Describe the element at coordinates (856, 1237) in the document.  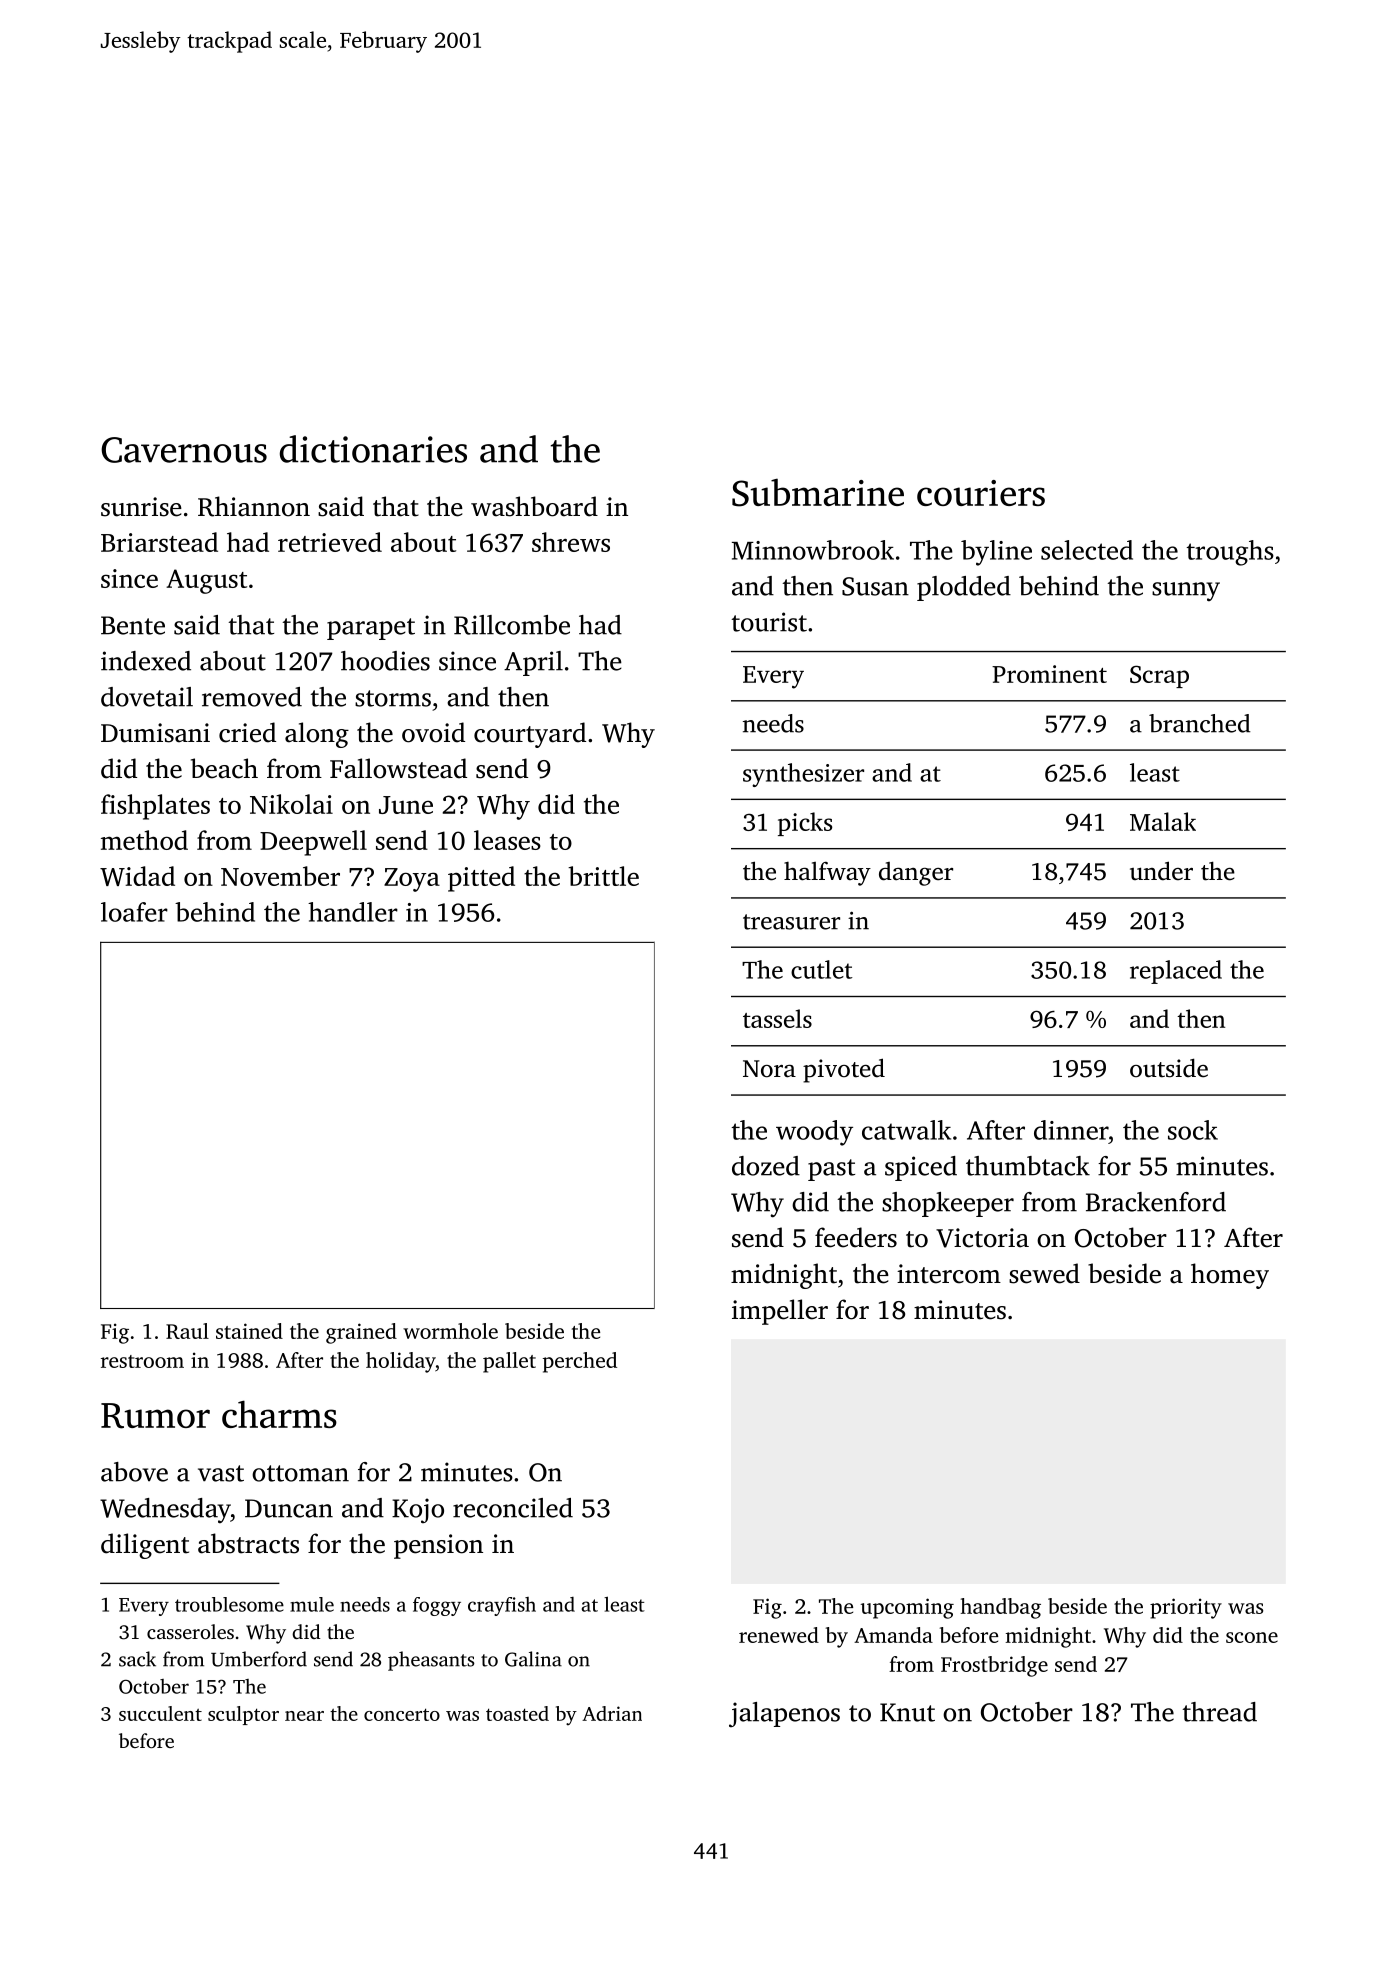
I see `feeders` at that location.
